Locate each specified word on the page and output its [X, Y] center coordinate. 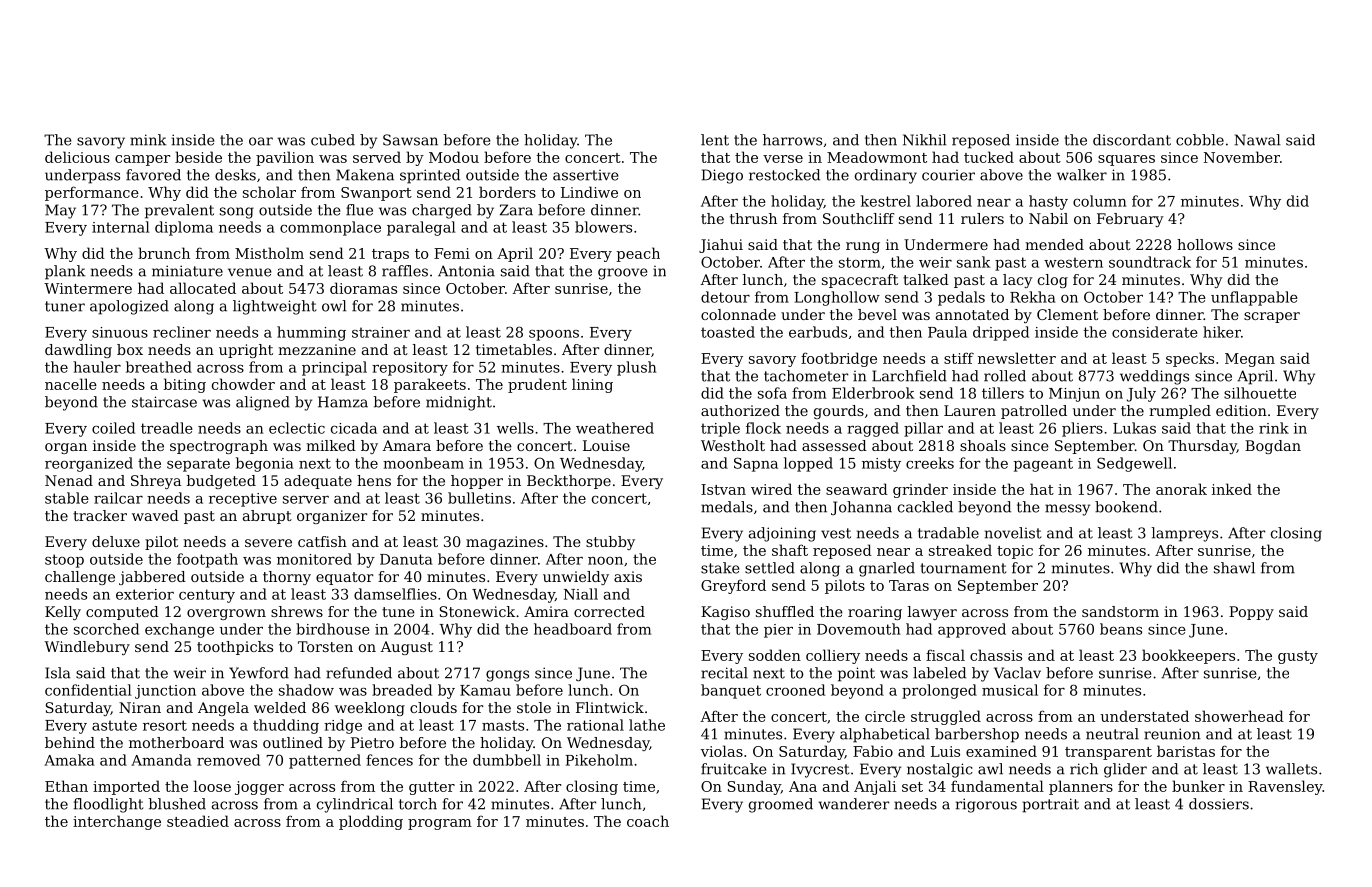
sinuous [120, 332]
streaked [960, 550]
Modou [454, 157]
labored [944, 201]
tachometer [806, 376]
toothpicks [235, 648]
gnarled [887, 569]
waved [155, 515]
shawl [1234, 568]
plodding [371, 822]
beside [198, 157]
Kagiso [725, 613]
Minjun [1074, 395]
